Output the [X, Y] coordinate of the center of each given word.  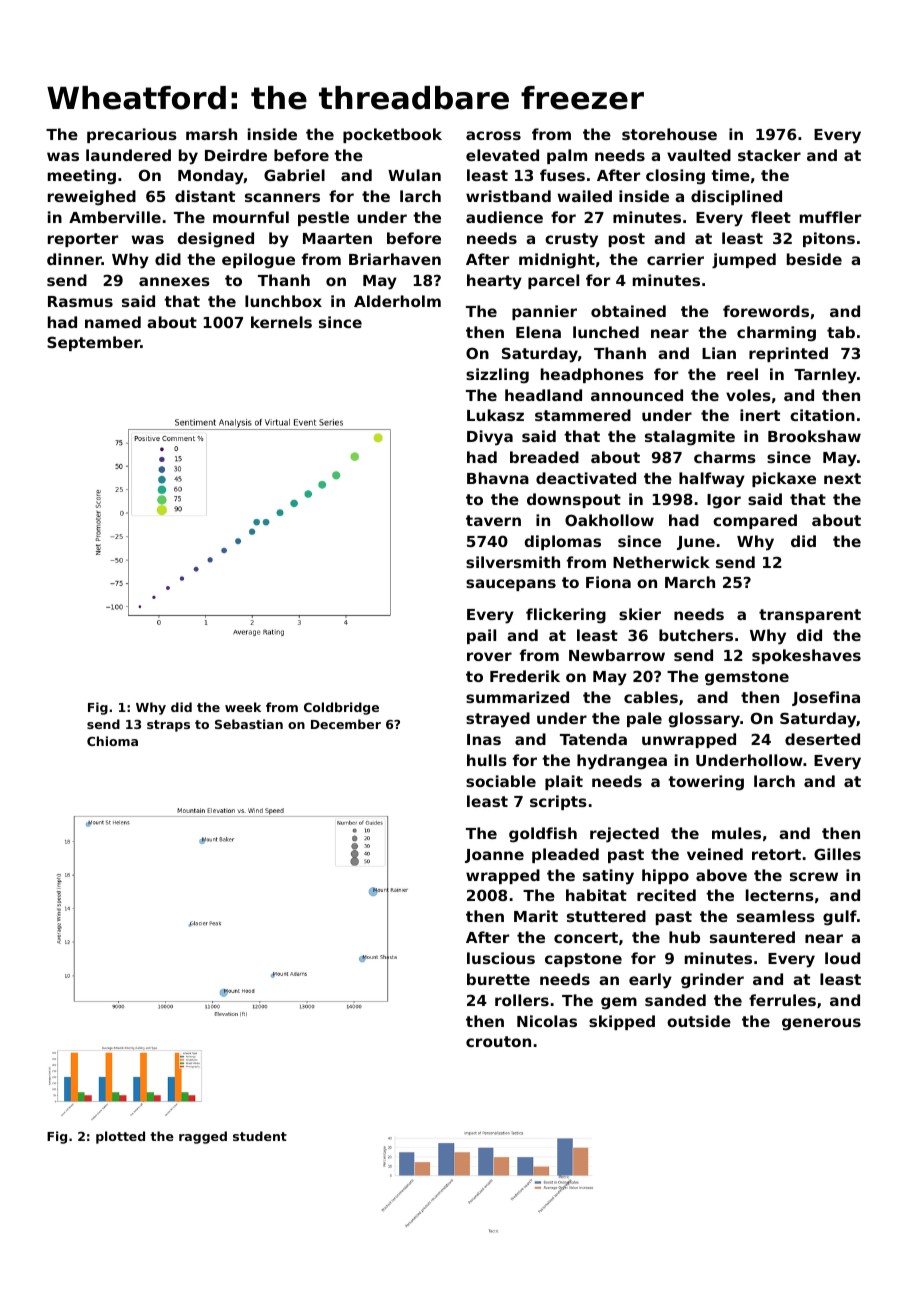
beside [814, 259]
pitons [829, 239]
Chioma [112, 741]
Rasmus [80, 301]
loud [842, 958]
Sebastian [249, 724]
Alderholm [397, 301]
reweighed [92, 198]
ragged [203, 1137]
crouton [498, 1041]
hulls [487, 760]
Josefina [826, 698]
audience [504, 217]
